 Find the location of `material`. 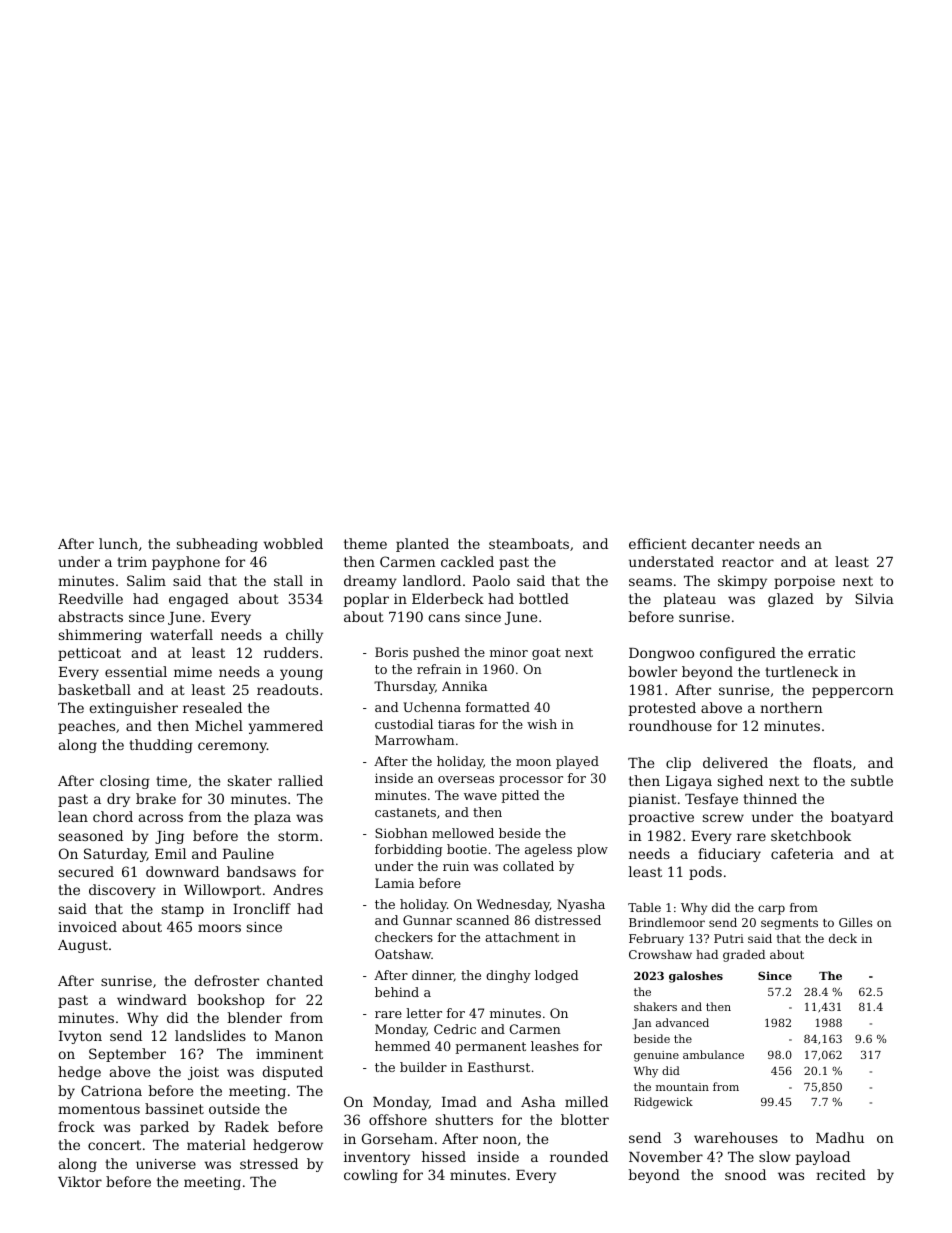

material is located at coordinates (216, 1144).
